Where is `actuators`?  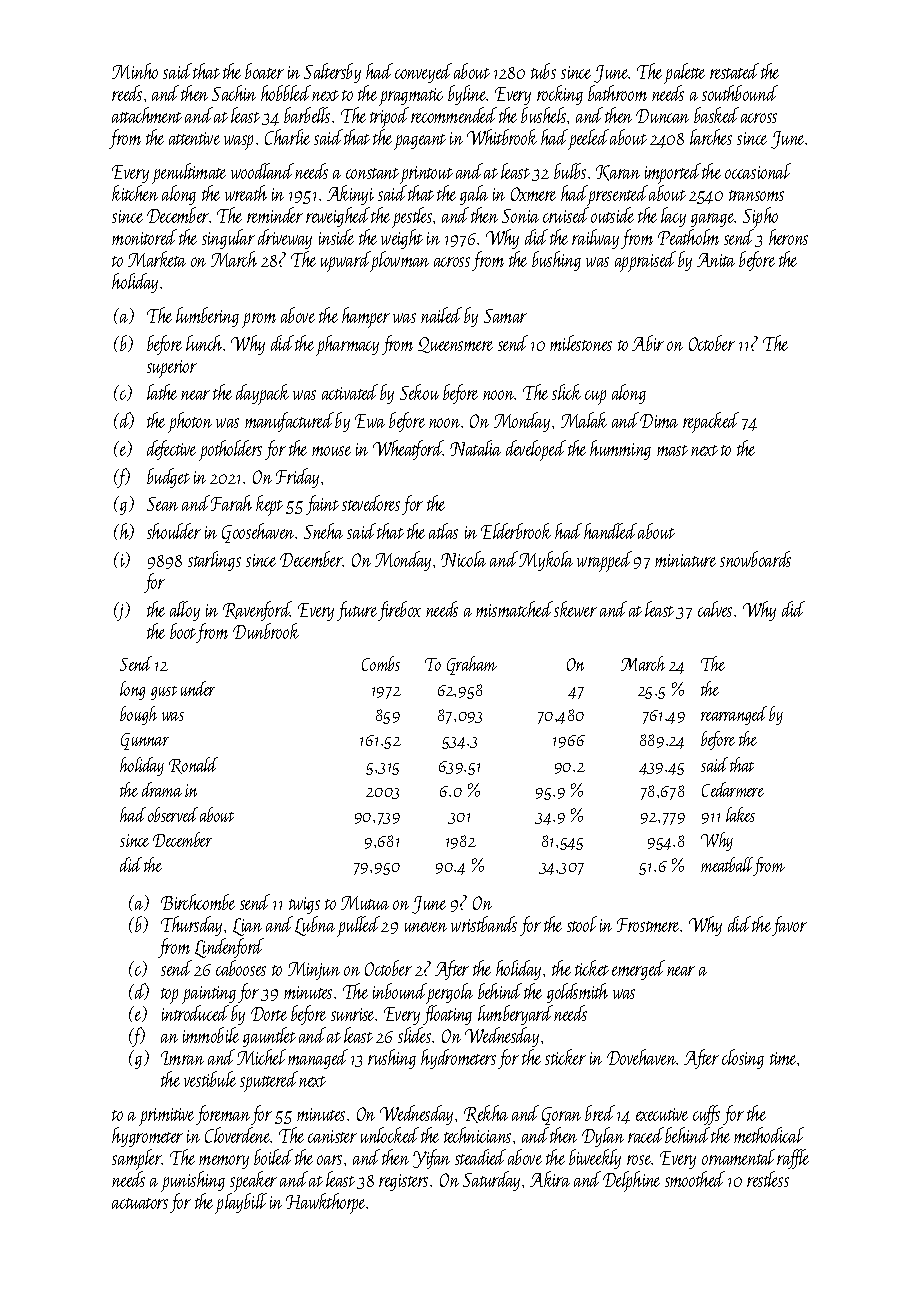
actuators is located at coordinates (140, 1203).
